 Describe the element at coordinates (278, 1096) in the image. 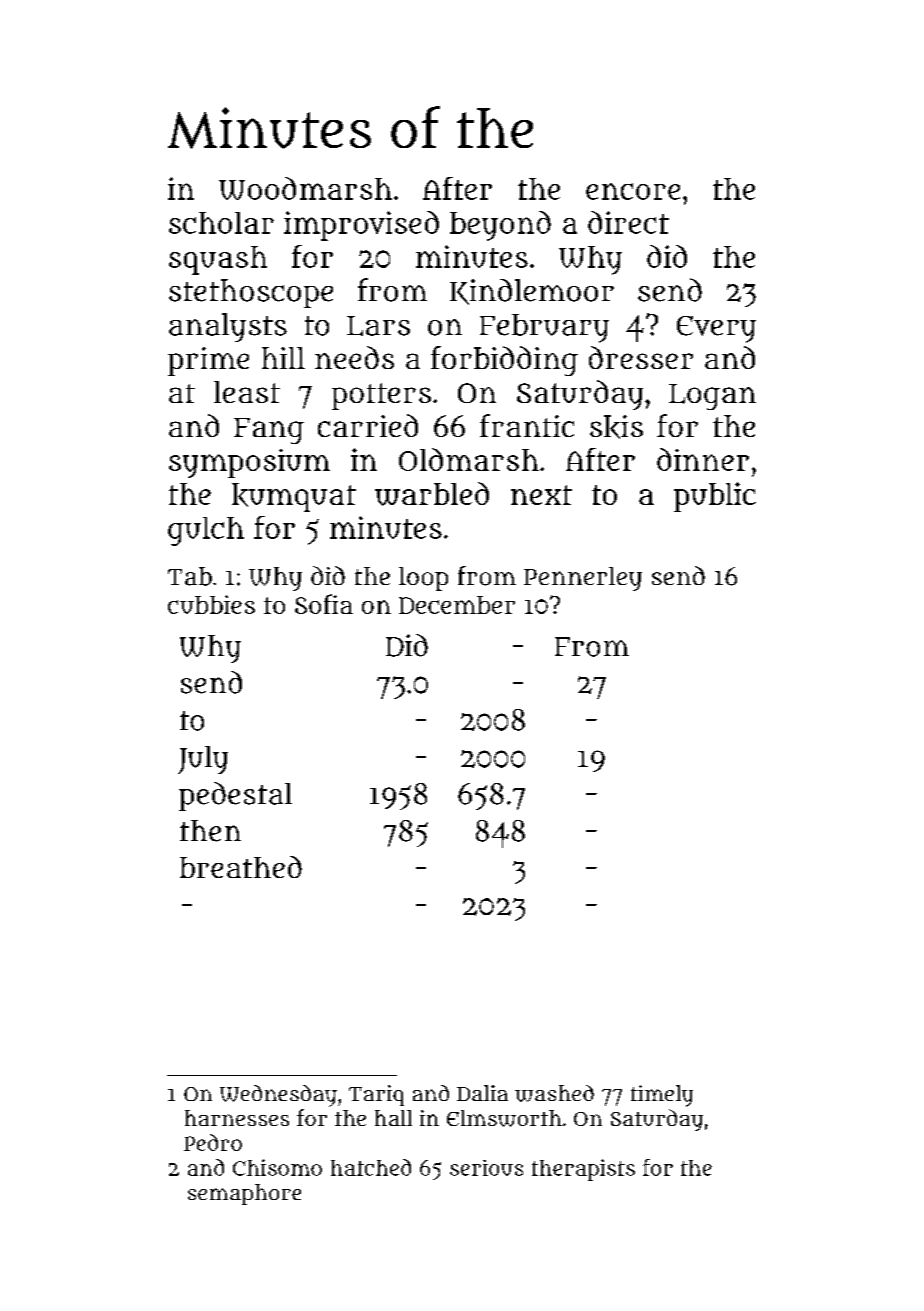

I see `Wednesday` at that location.
